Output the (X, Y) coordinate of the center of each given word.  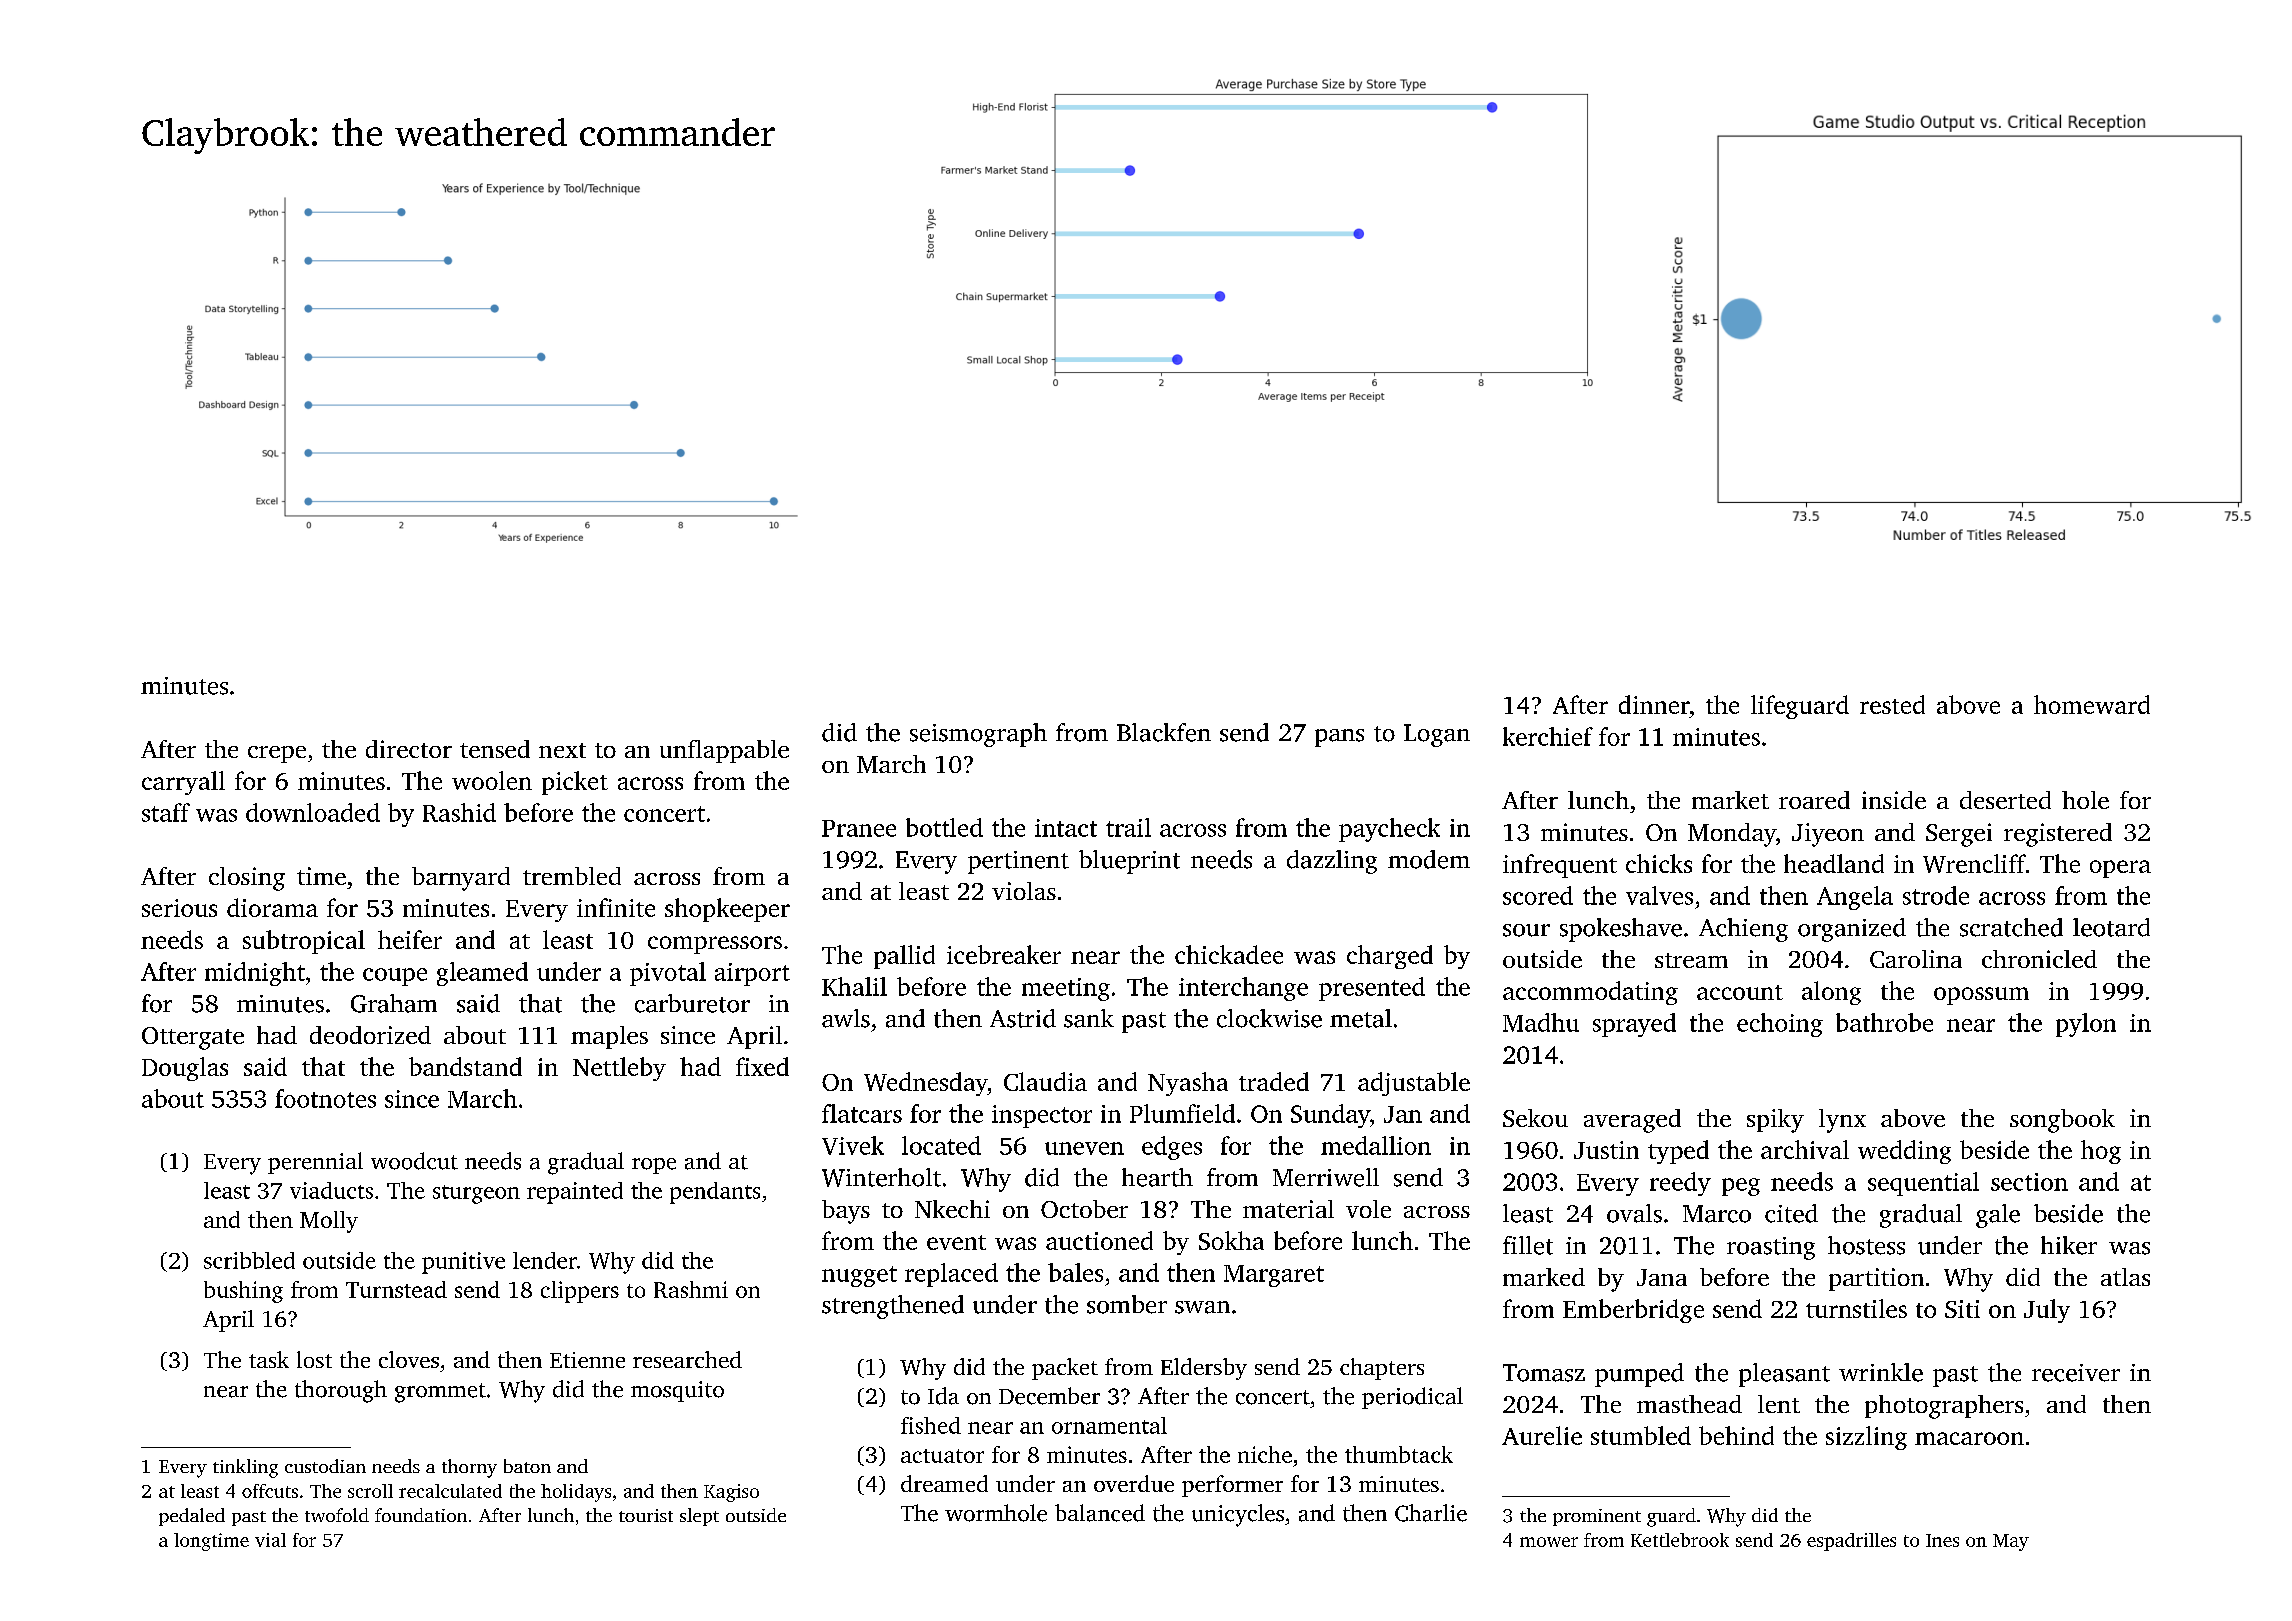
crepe (277, 754)
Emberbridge (1633, 1311)
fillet (1528, 1245)
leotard (2111, 927)
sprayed (1634, 1025)
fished (931, 1425)
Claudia (1045, 1081)
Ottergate (193, 1038)
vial (270, 1540)
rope (654, 1166)
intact (1066, 828)
